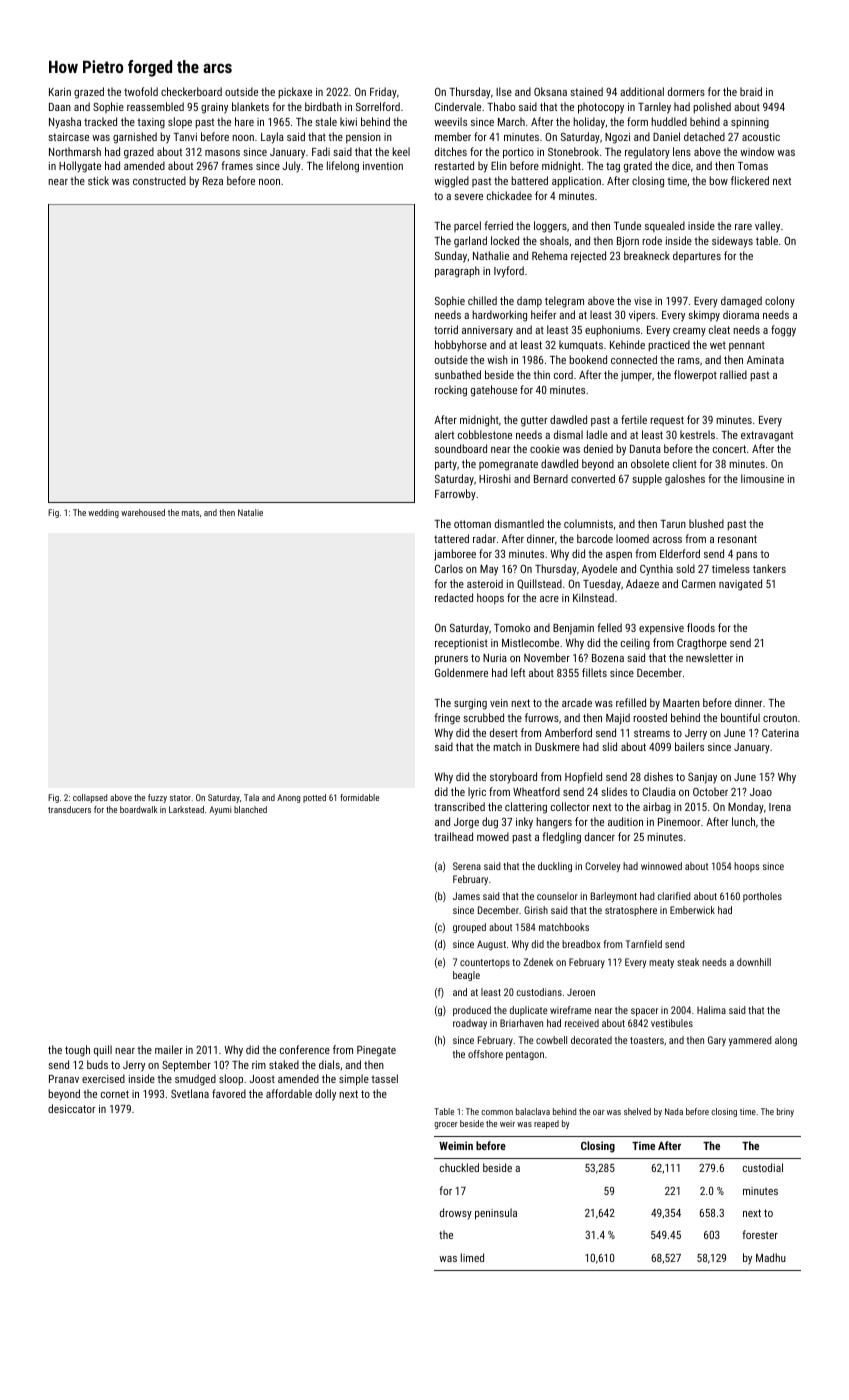 This page has width=849, height=1400. I want to click on collapsed, so click(90, 798).
